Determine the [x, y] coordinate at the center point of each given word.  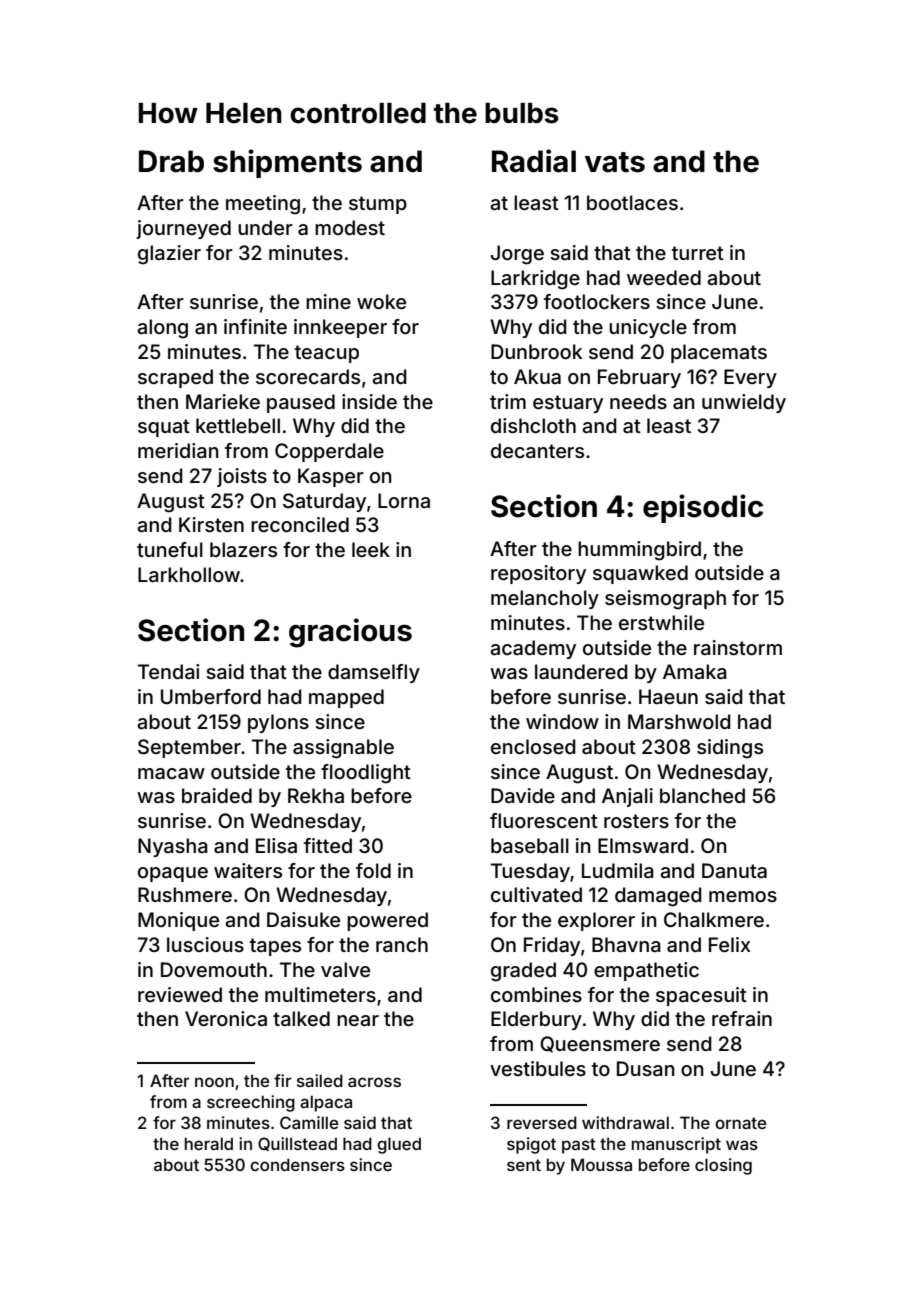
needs [638, 401]
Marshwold [679, 721]
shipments [287, 163]
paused [301, 403]
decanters [537, 450]
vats [615, 162]
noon [214, 1082]
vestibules [538, 1068]
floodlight [366, 774]
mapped [346, 698]
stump [378, 205]
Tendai [168, 671]
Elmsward [643, 845]
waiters [248, 870]
